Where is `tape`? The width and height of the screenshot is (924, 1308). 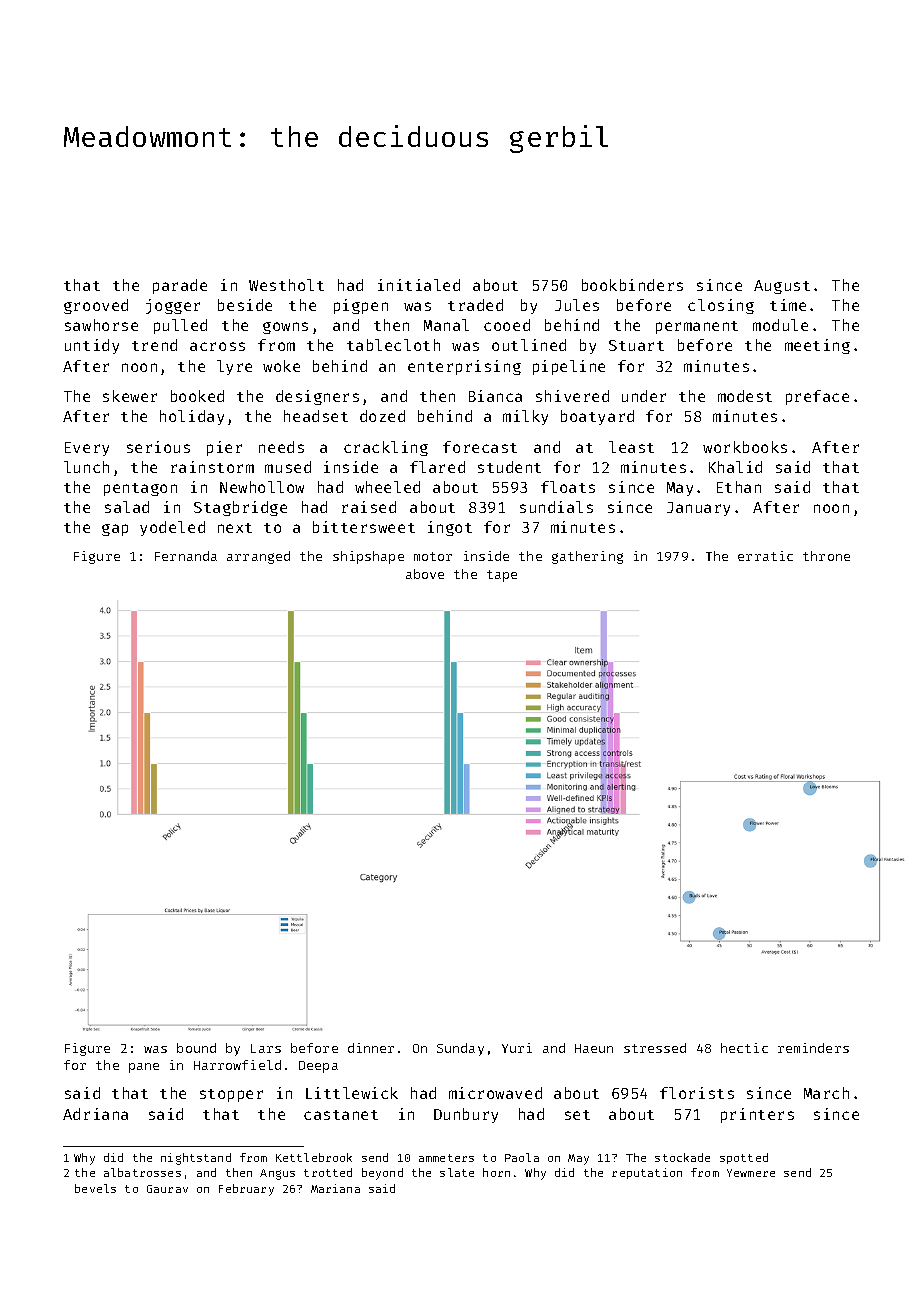
tape is located at coordinates (502, 576).
